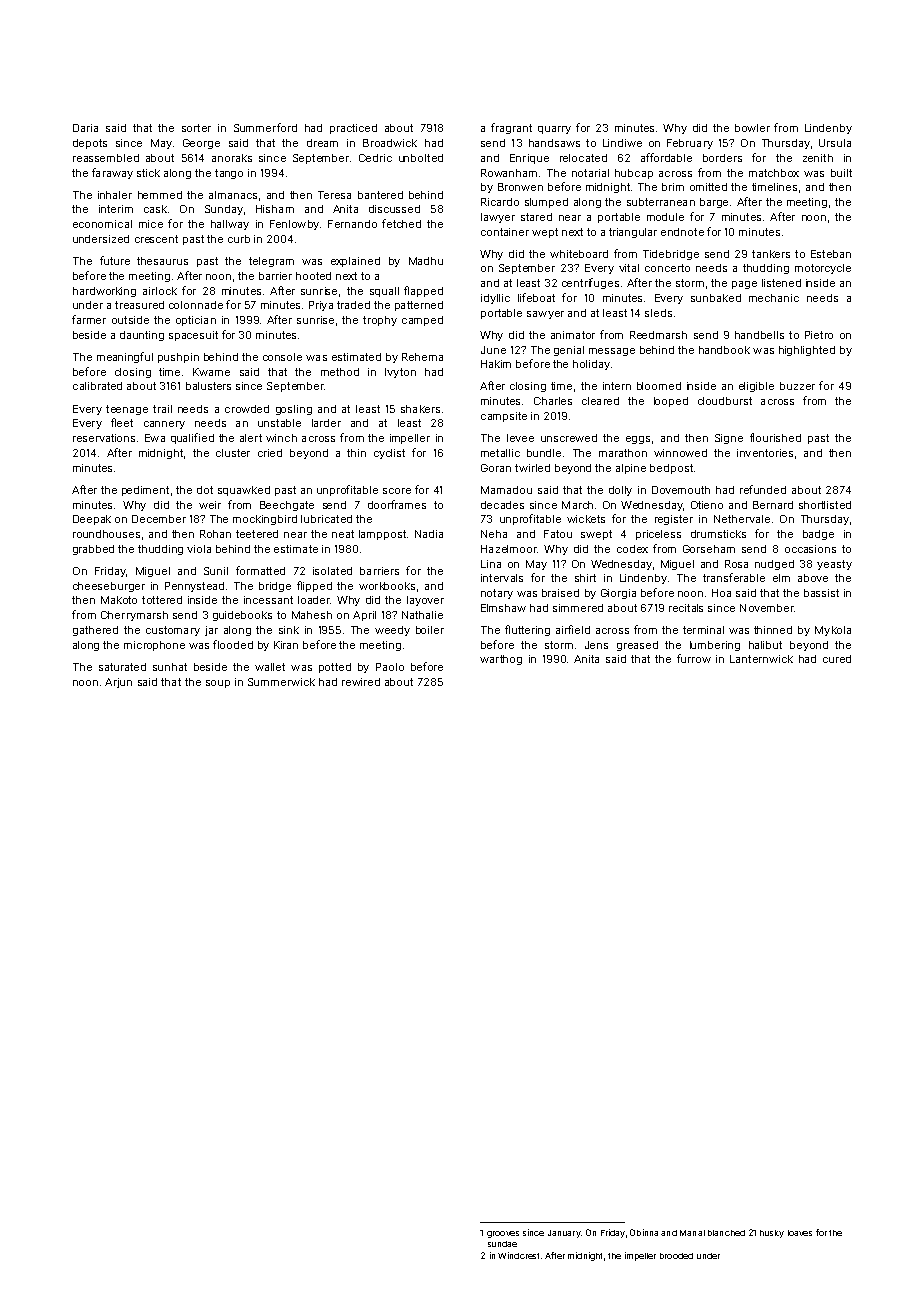 This page has width=924, height=1308. Describe the element at coordinates (833, 631) in the page. I see `Mykola` at that location.
